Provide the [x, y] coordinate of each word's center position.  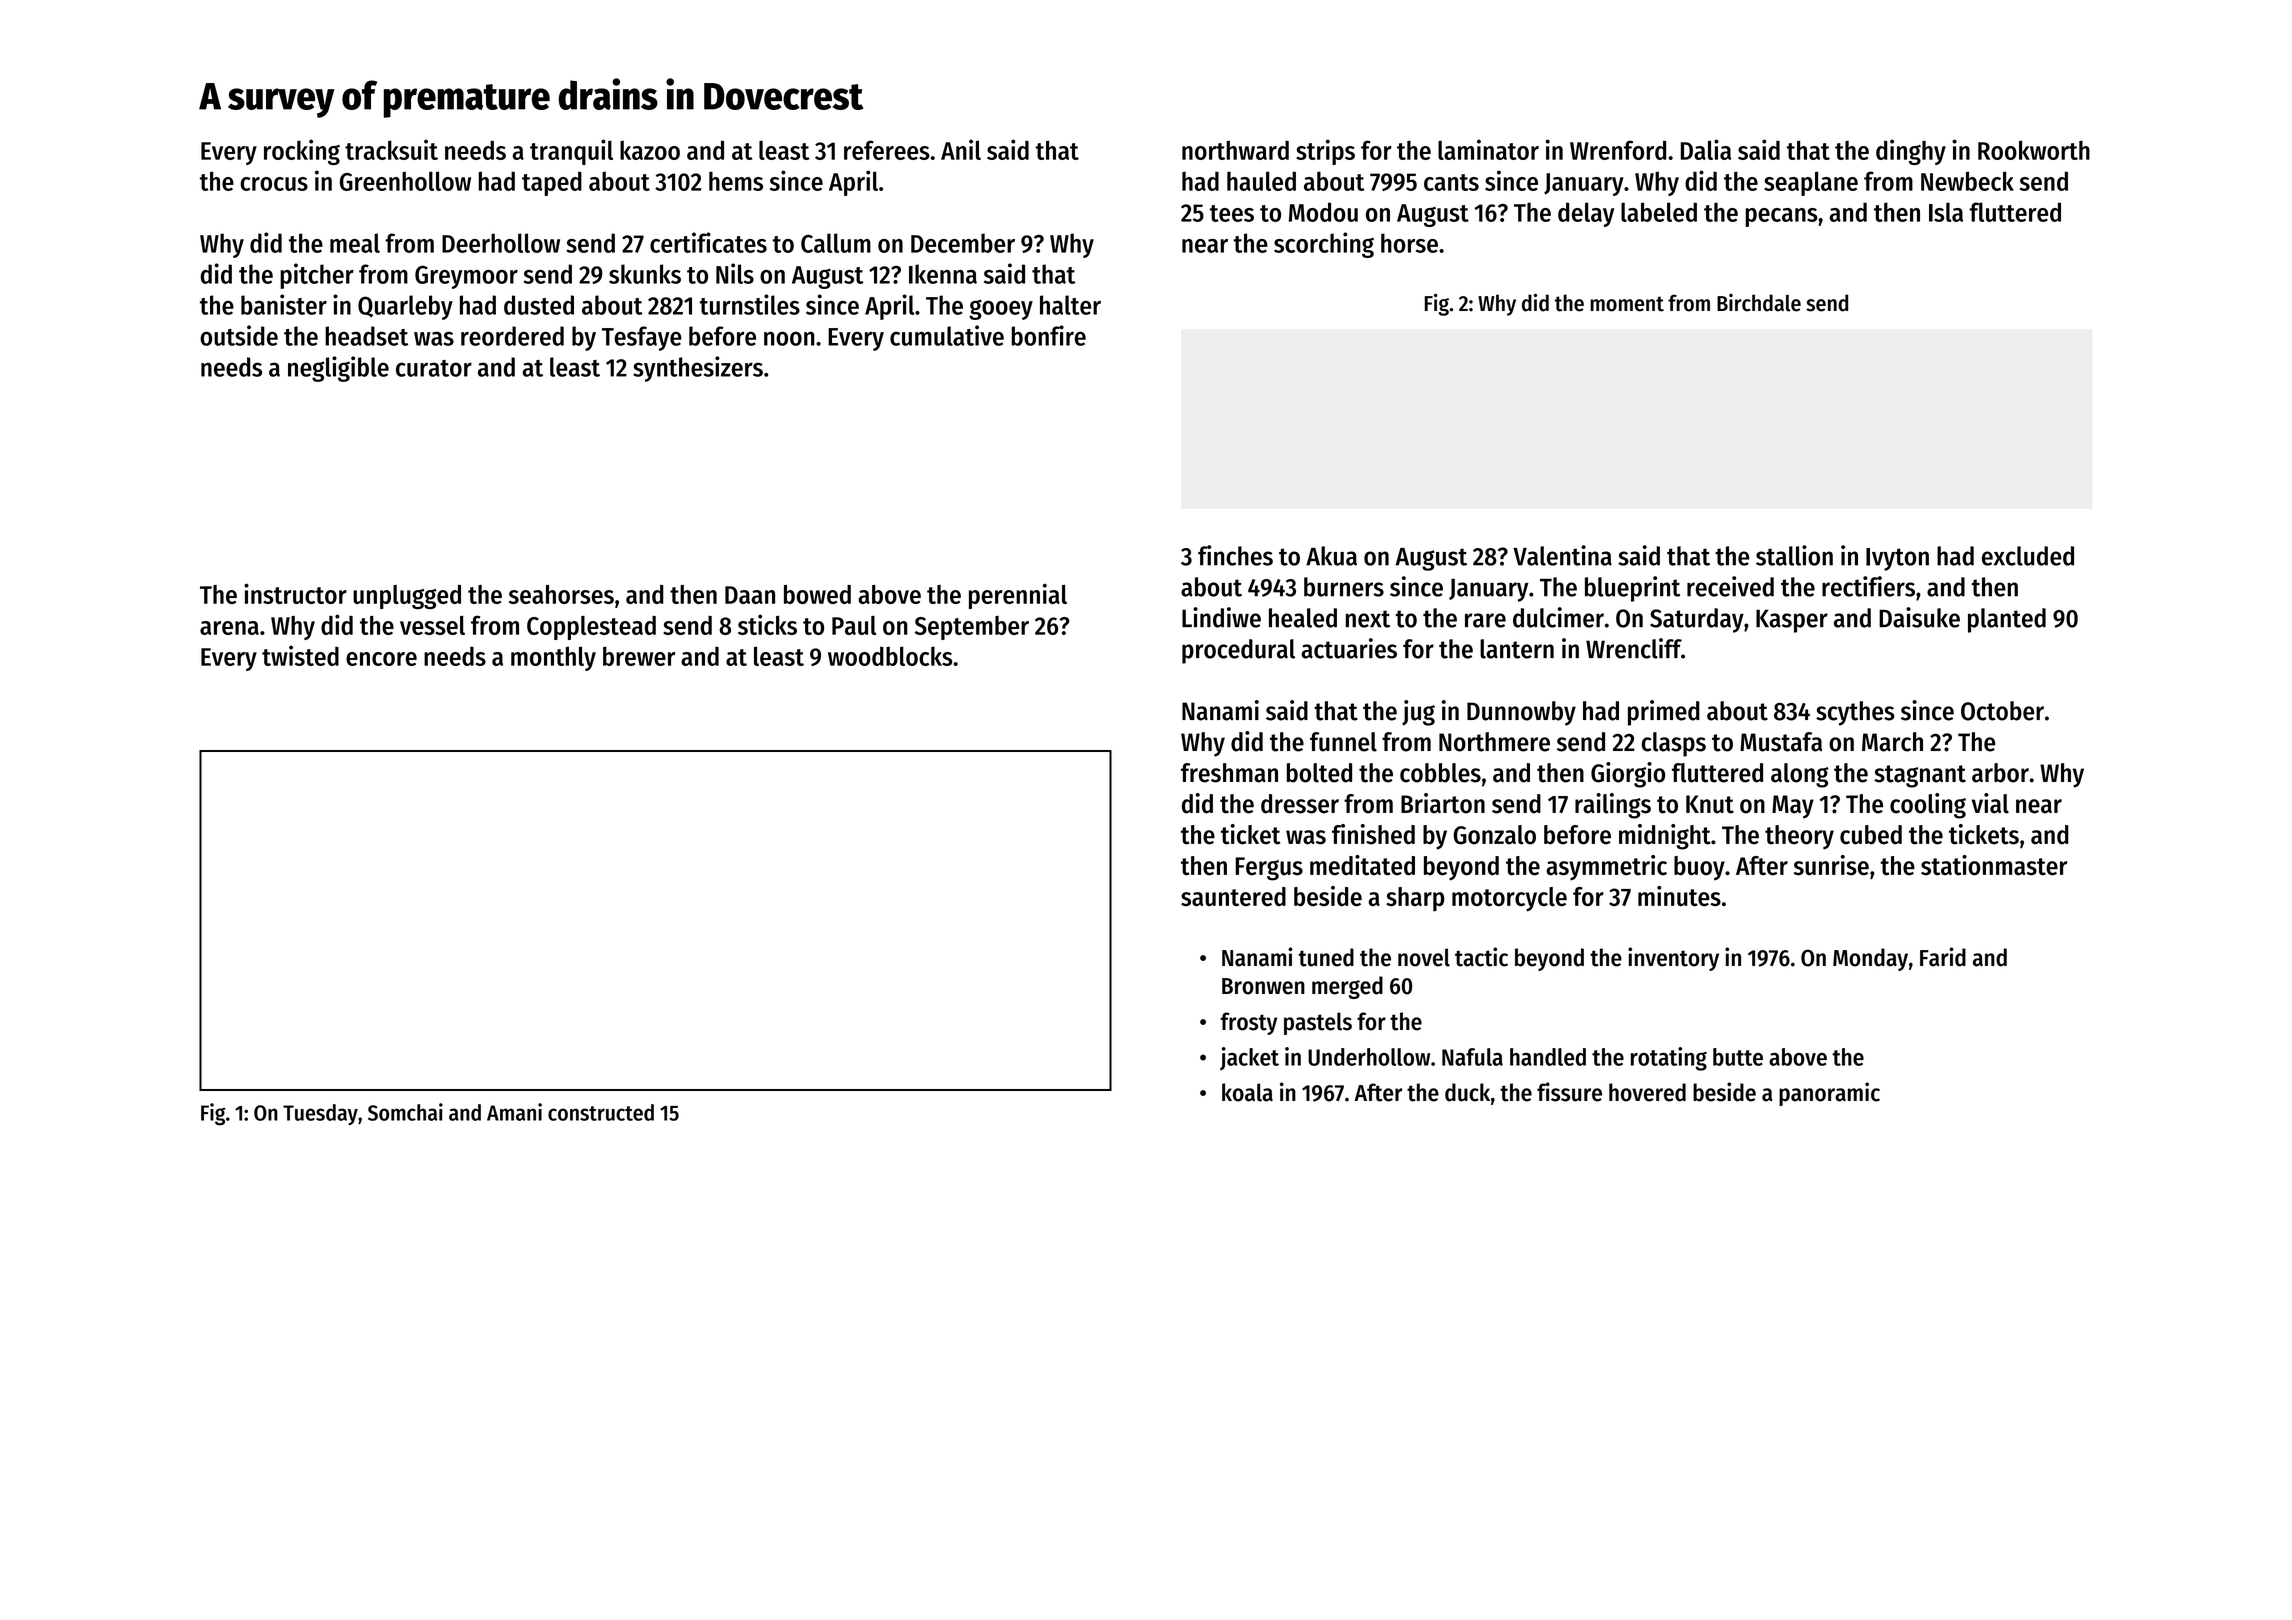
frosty [1248, 1023]
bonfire [1048, 335]
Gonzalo [1494, 835]
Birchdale [1759, 303]
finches [1235, 555]
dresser [1300, 804]
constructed [601, 1112]
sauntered [1233, 896]
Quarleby [405, 307]
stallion [1794, 555]
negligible [338, 369]
